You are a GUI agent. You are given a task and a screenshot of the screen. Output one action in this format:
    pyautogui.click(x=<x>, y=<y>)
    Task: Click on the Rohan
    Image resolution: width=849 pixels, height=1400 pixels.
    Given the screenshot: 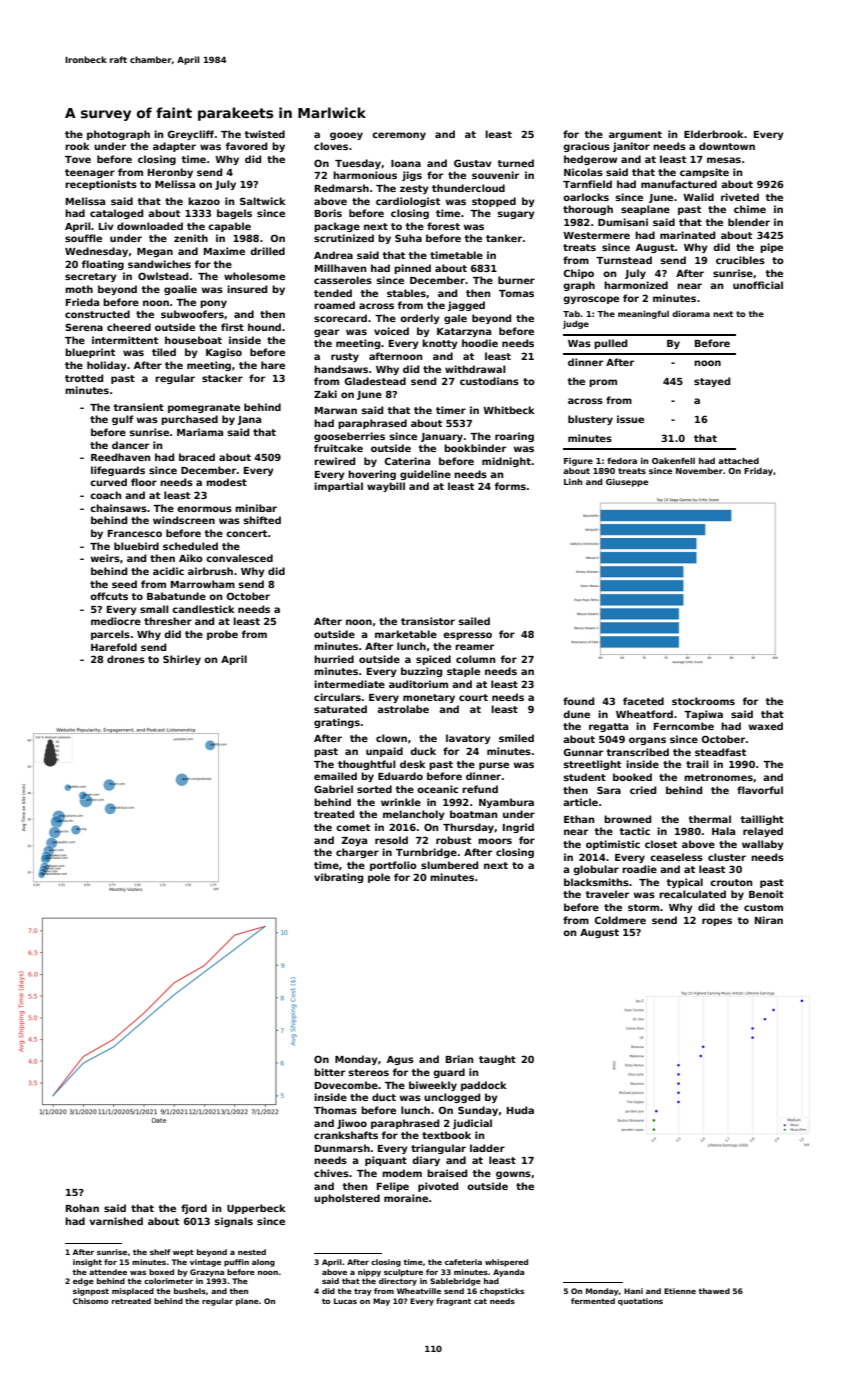 What is the action you would take?
    pyautogui.click(x=82, y=1208)
